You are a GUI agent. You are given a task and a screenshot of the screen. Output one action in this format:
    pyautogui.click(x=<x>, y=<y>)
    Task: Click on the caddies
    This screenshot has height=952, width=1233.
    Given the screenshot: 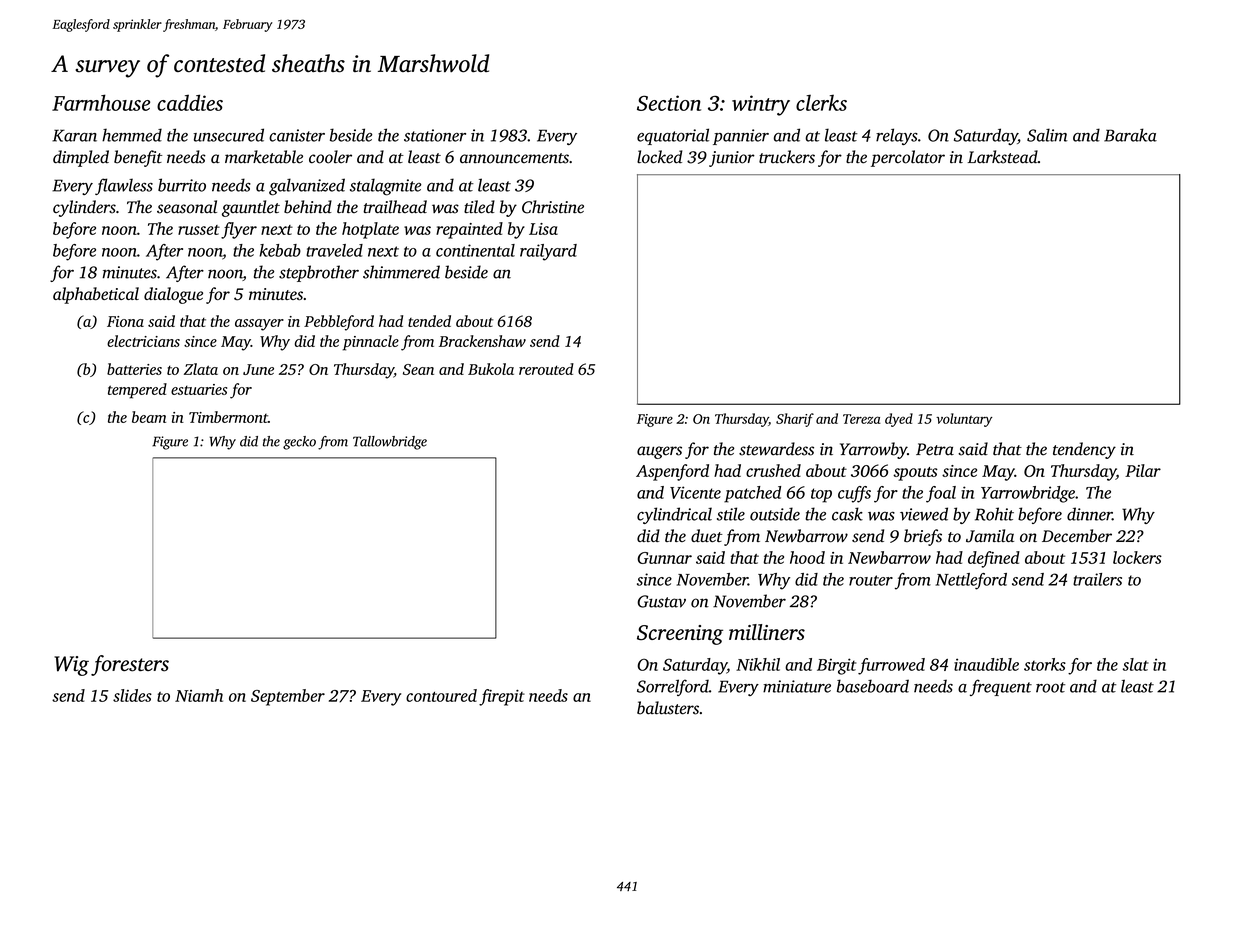 What is the action you would take?
    pyautogui.click(x=190, y=102)
